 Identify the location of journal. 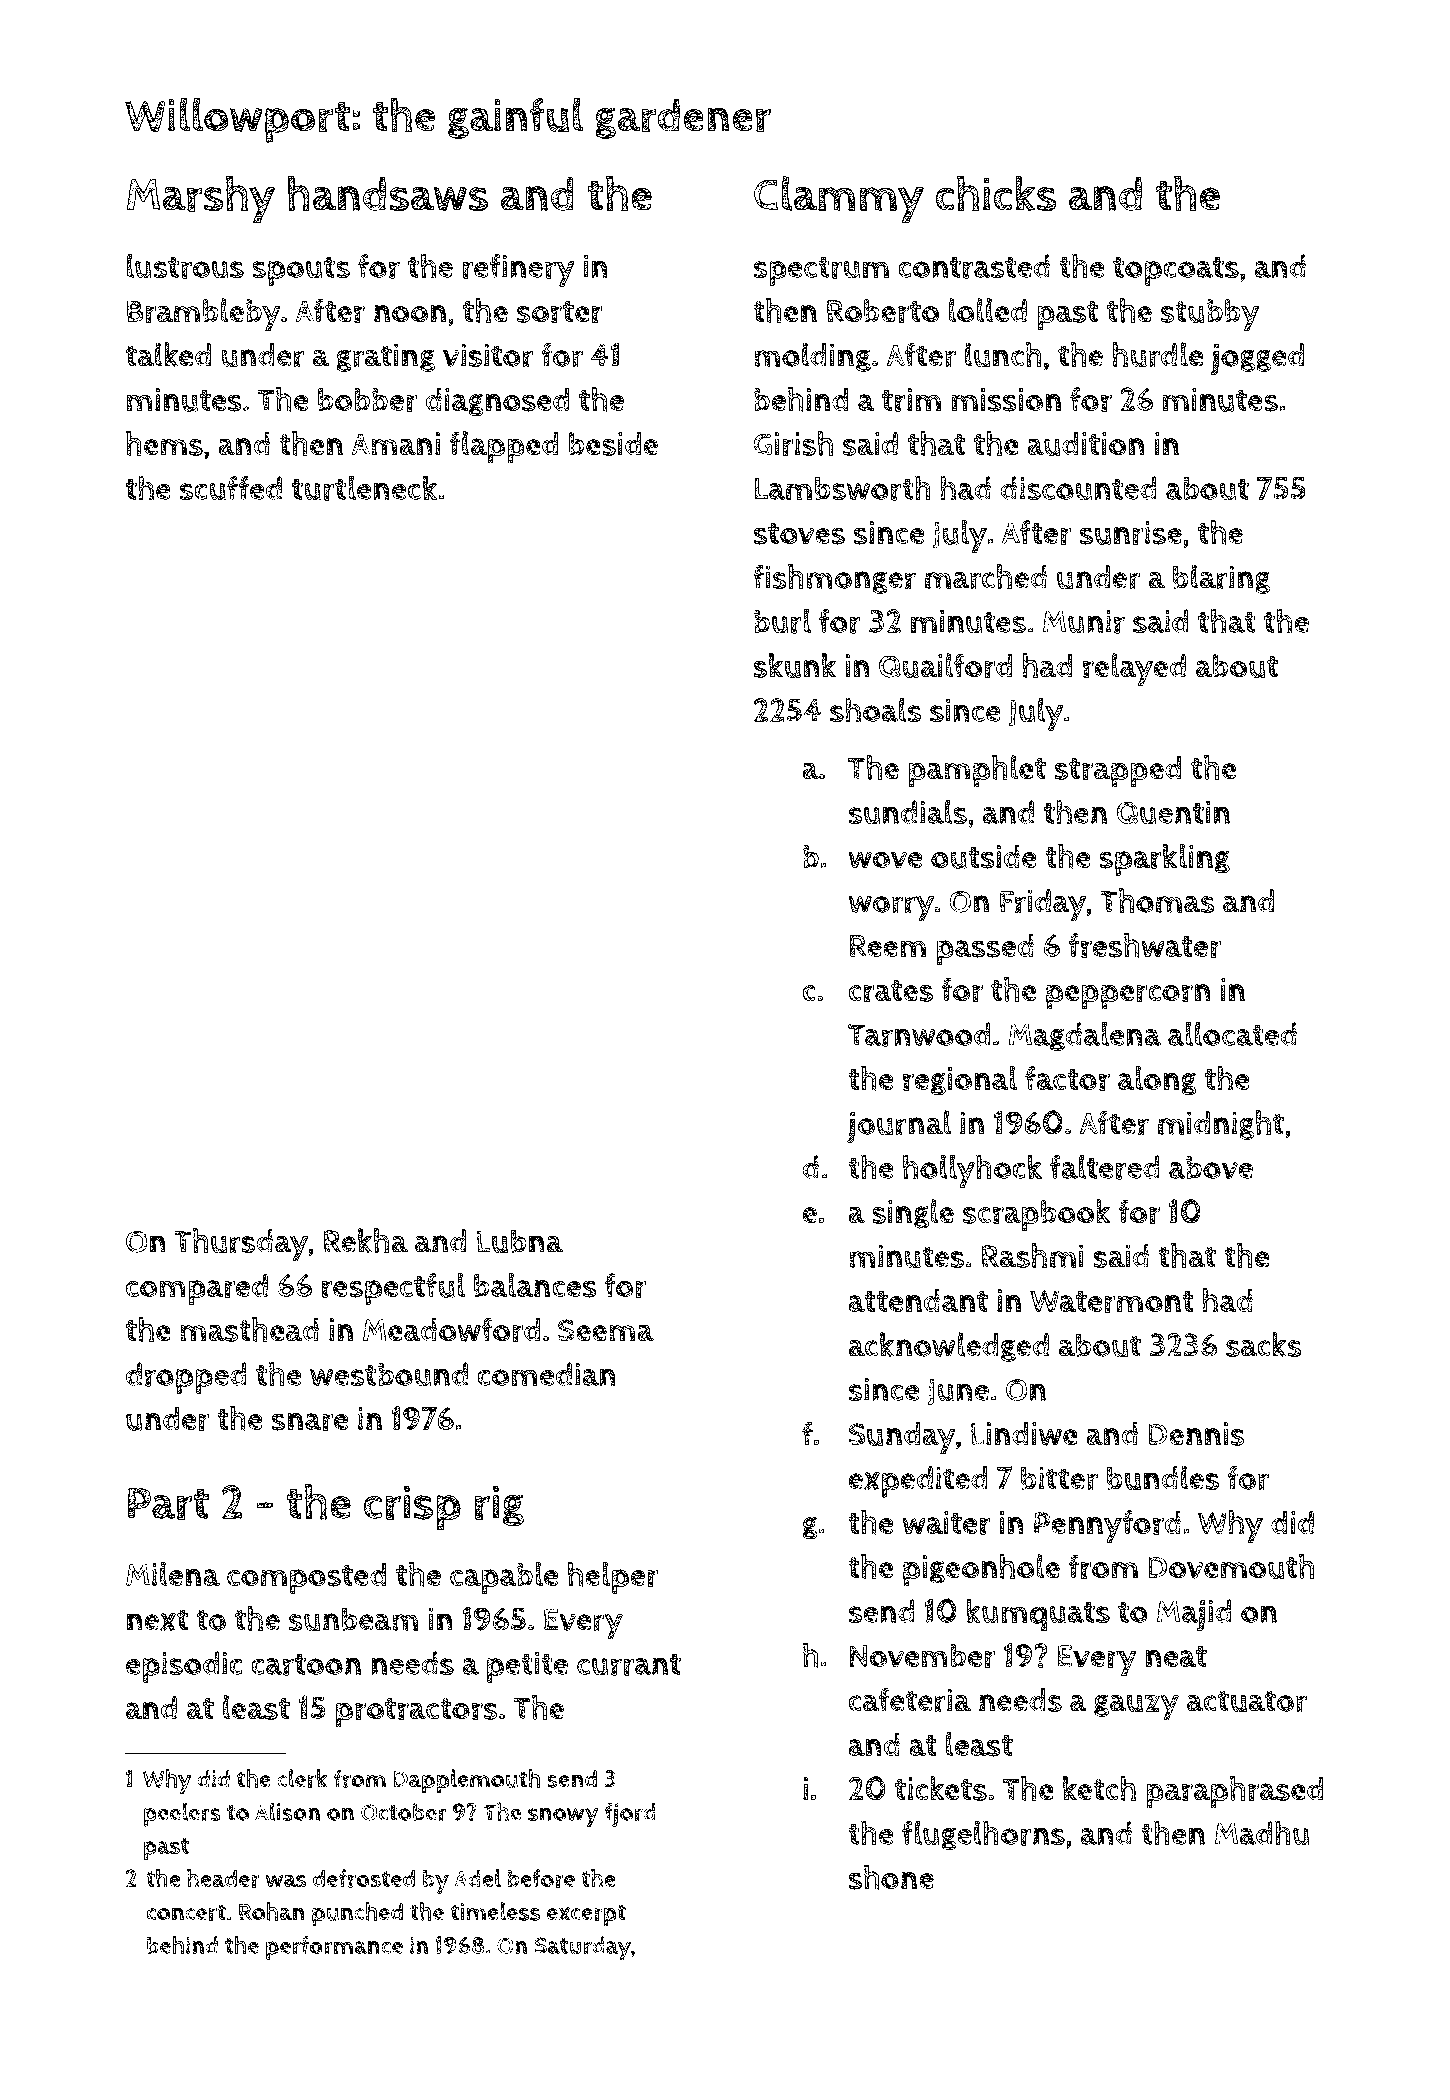
(899, 1126).
